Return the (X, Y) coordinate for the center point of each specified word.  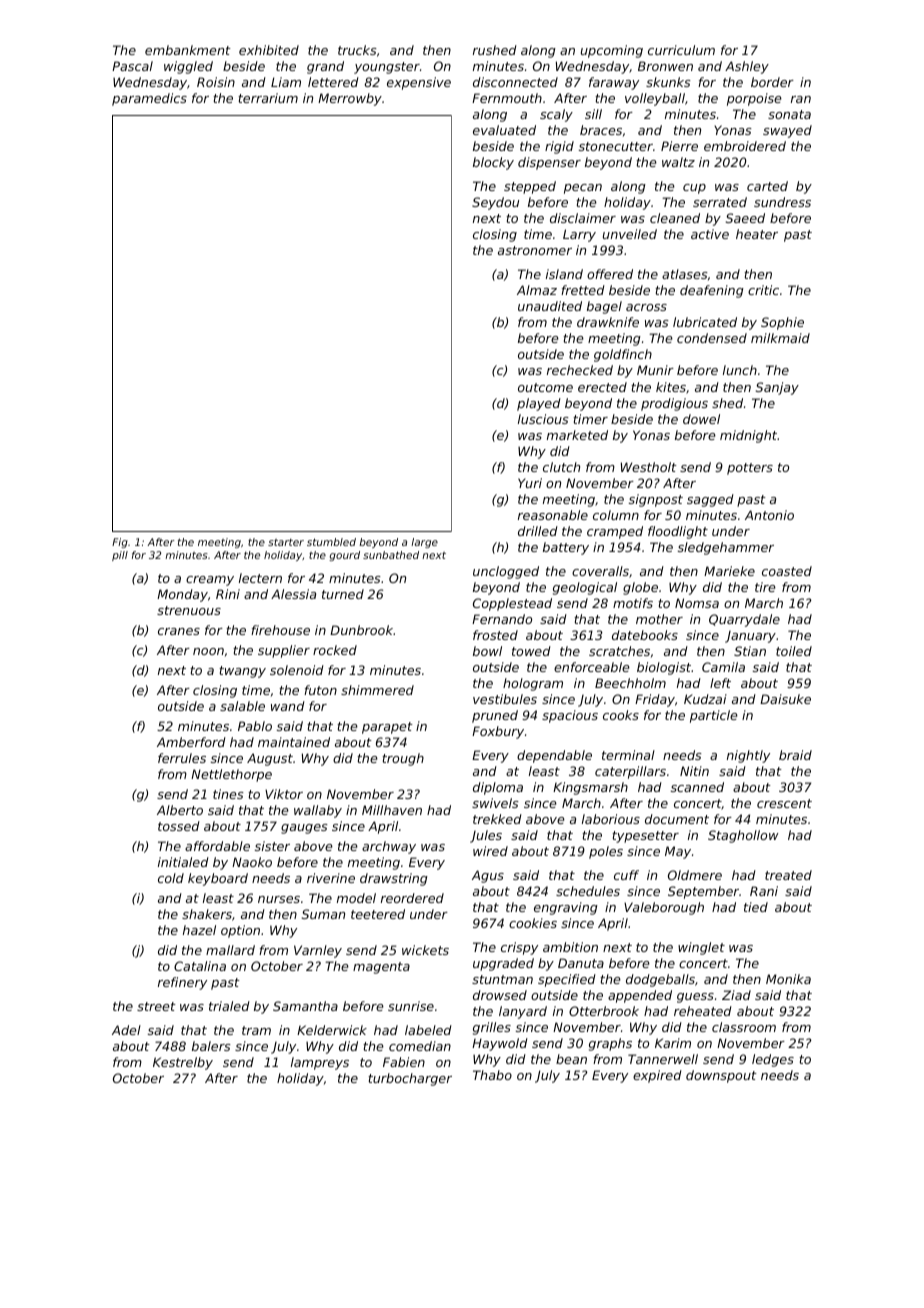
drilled (538, 531)
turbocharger (410, 1079)
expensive (419, 83)
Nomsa (697, 603)
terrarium (268, 98)
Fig (120, 543)
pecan (583, 189)
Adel (126, 1030)
